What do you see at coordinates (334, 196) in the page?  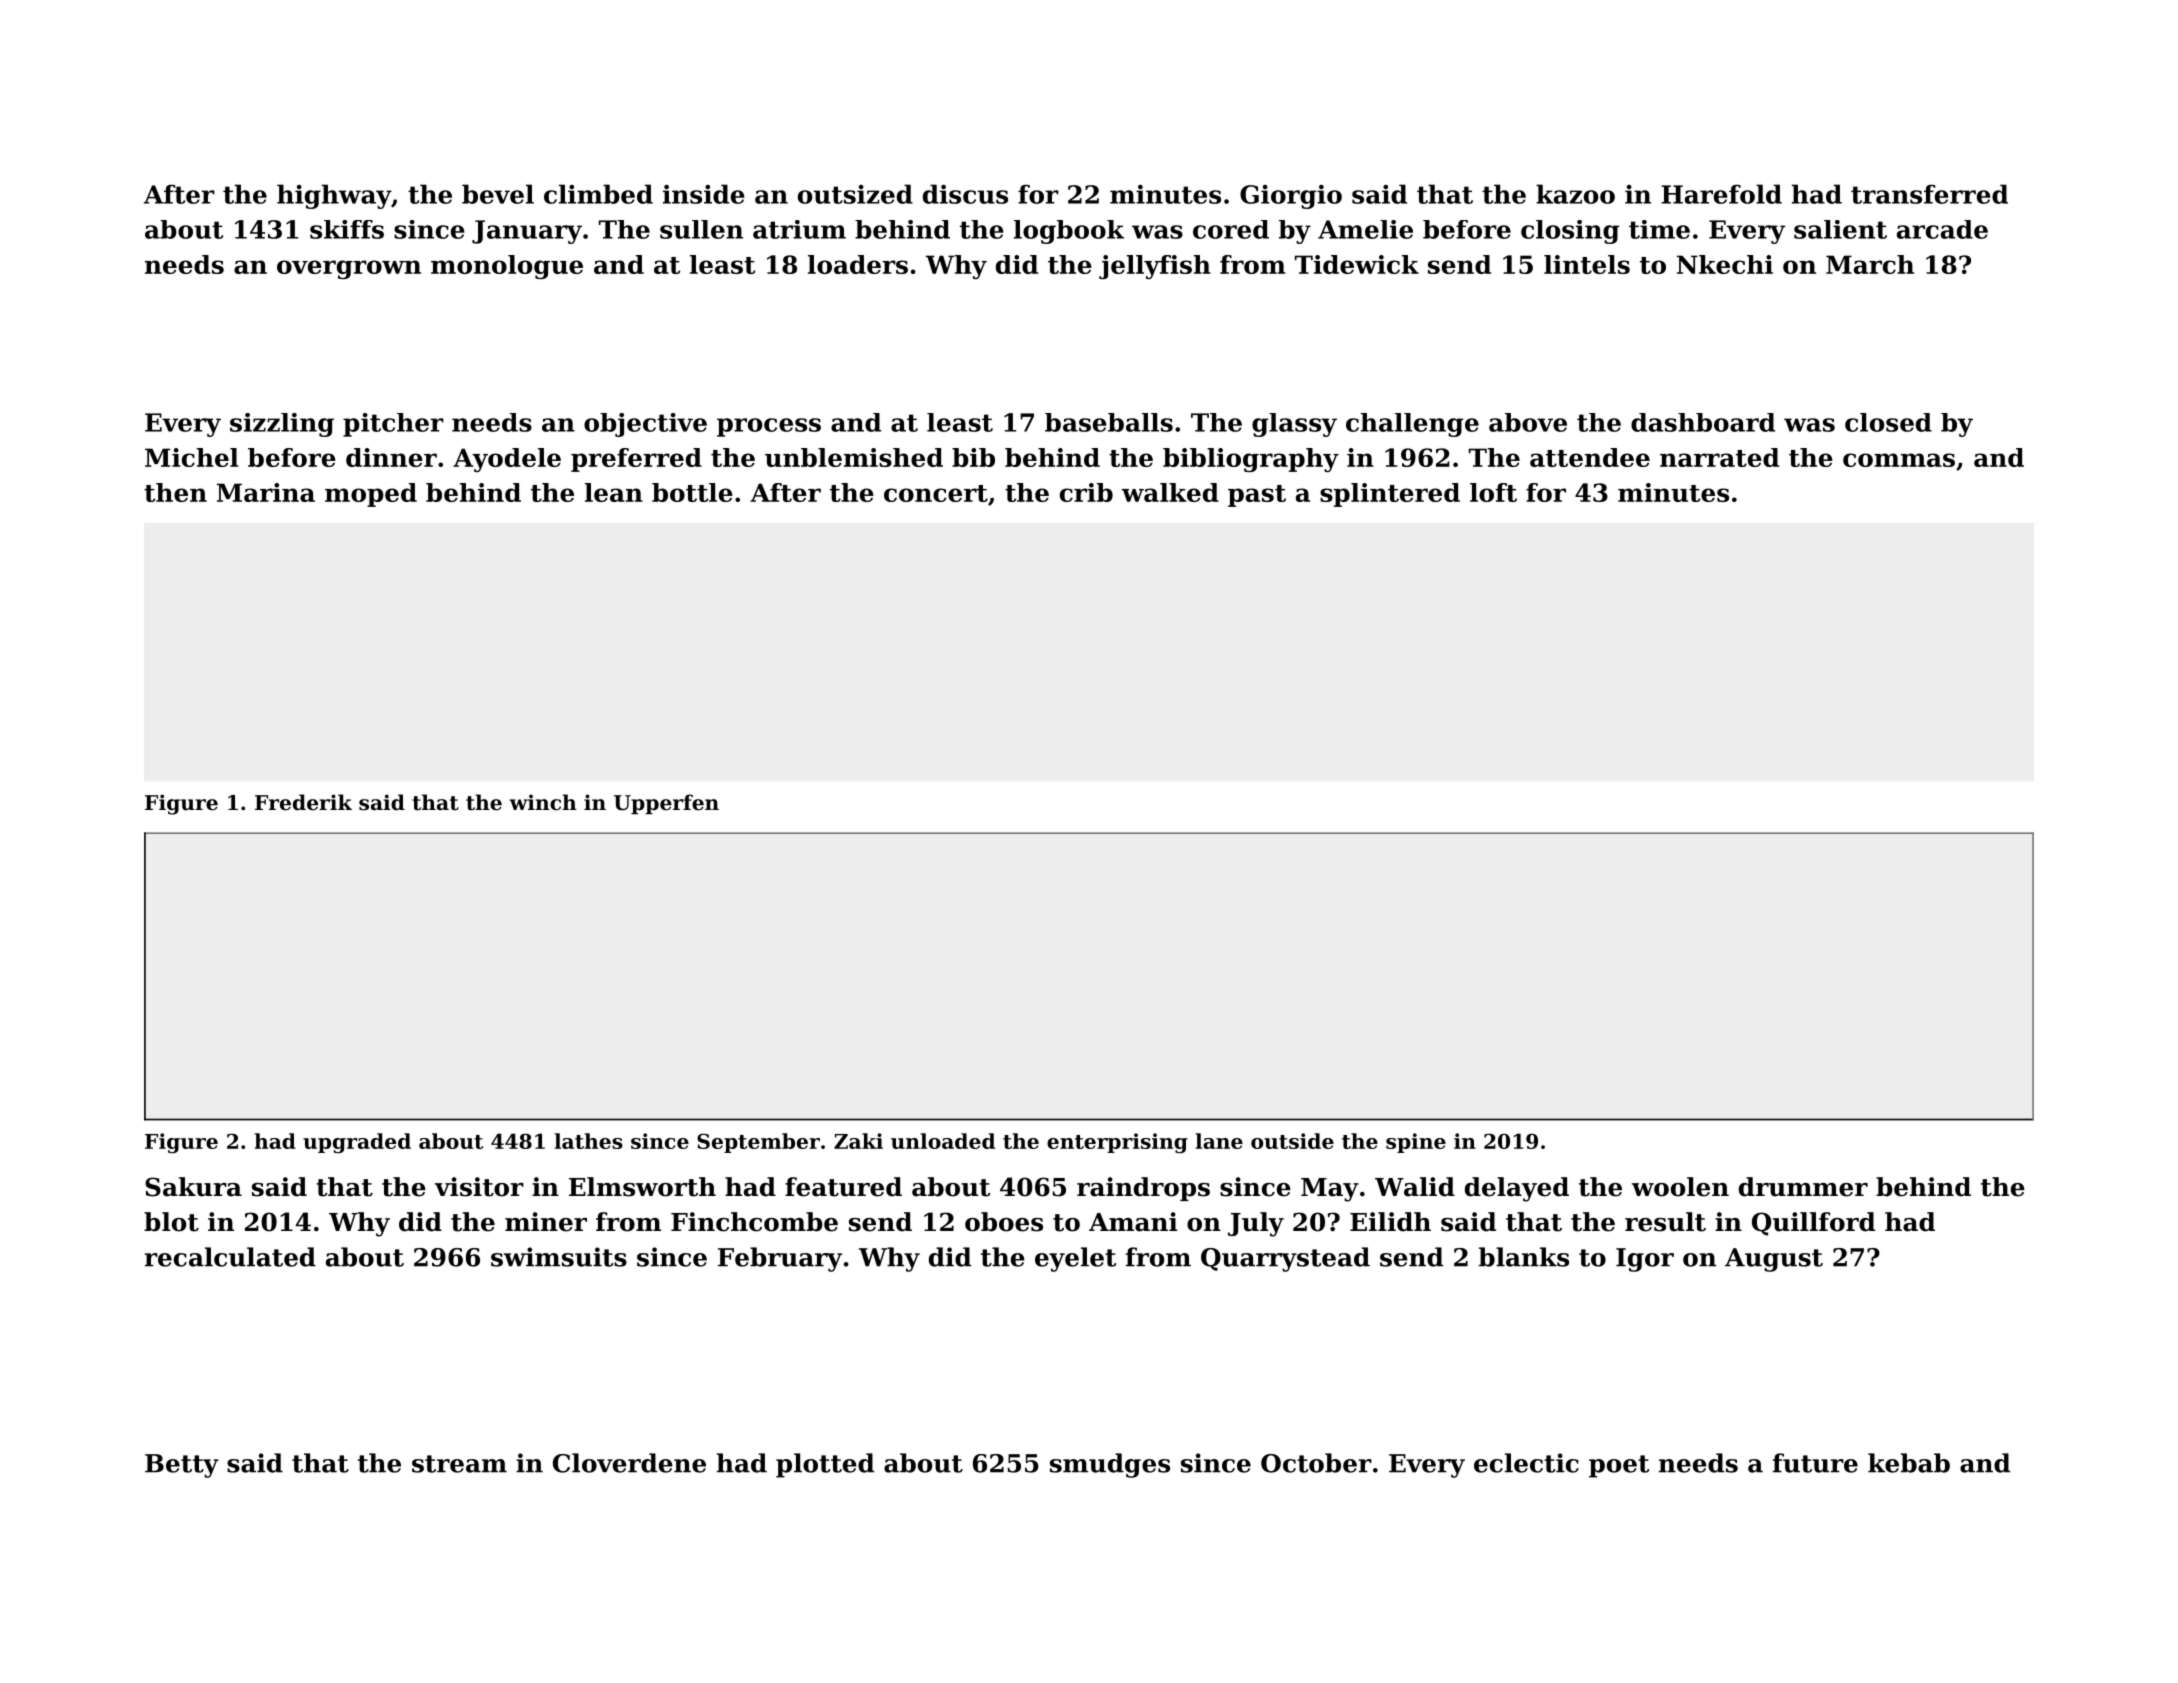 I see `highway` at bounding box center [334, 196].
